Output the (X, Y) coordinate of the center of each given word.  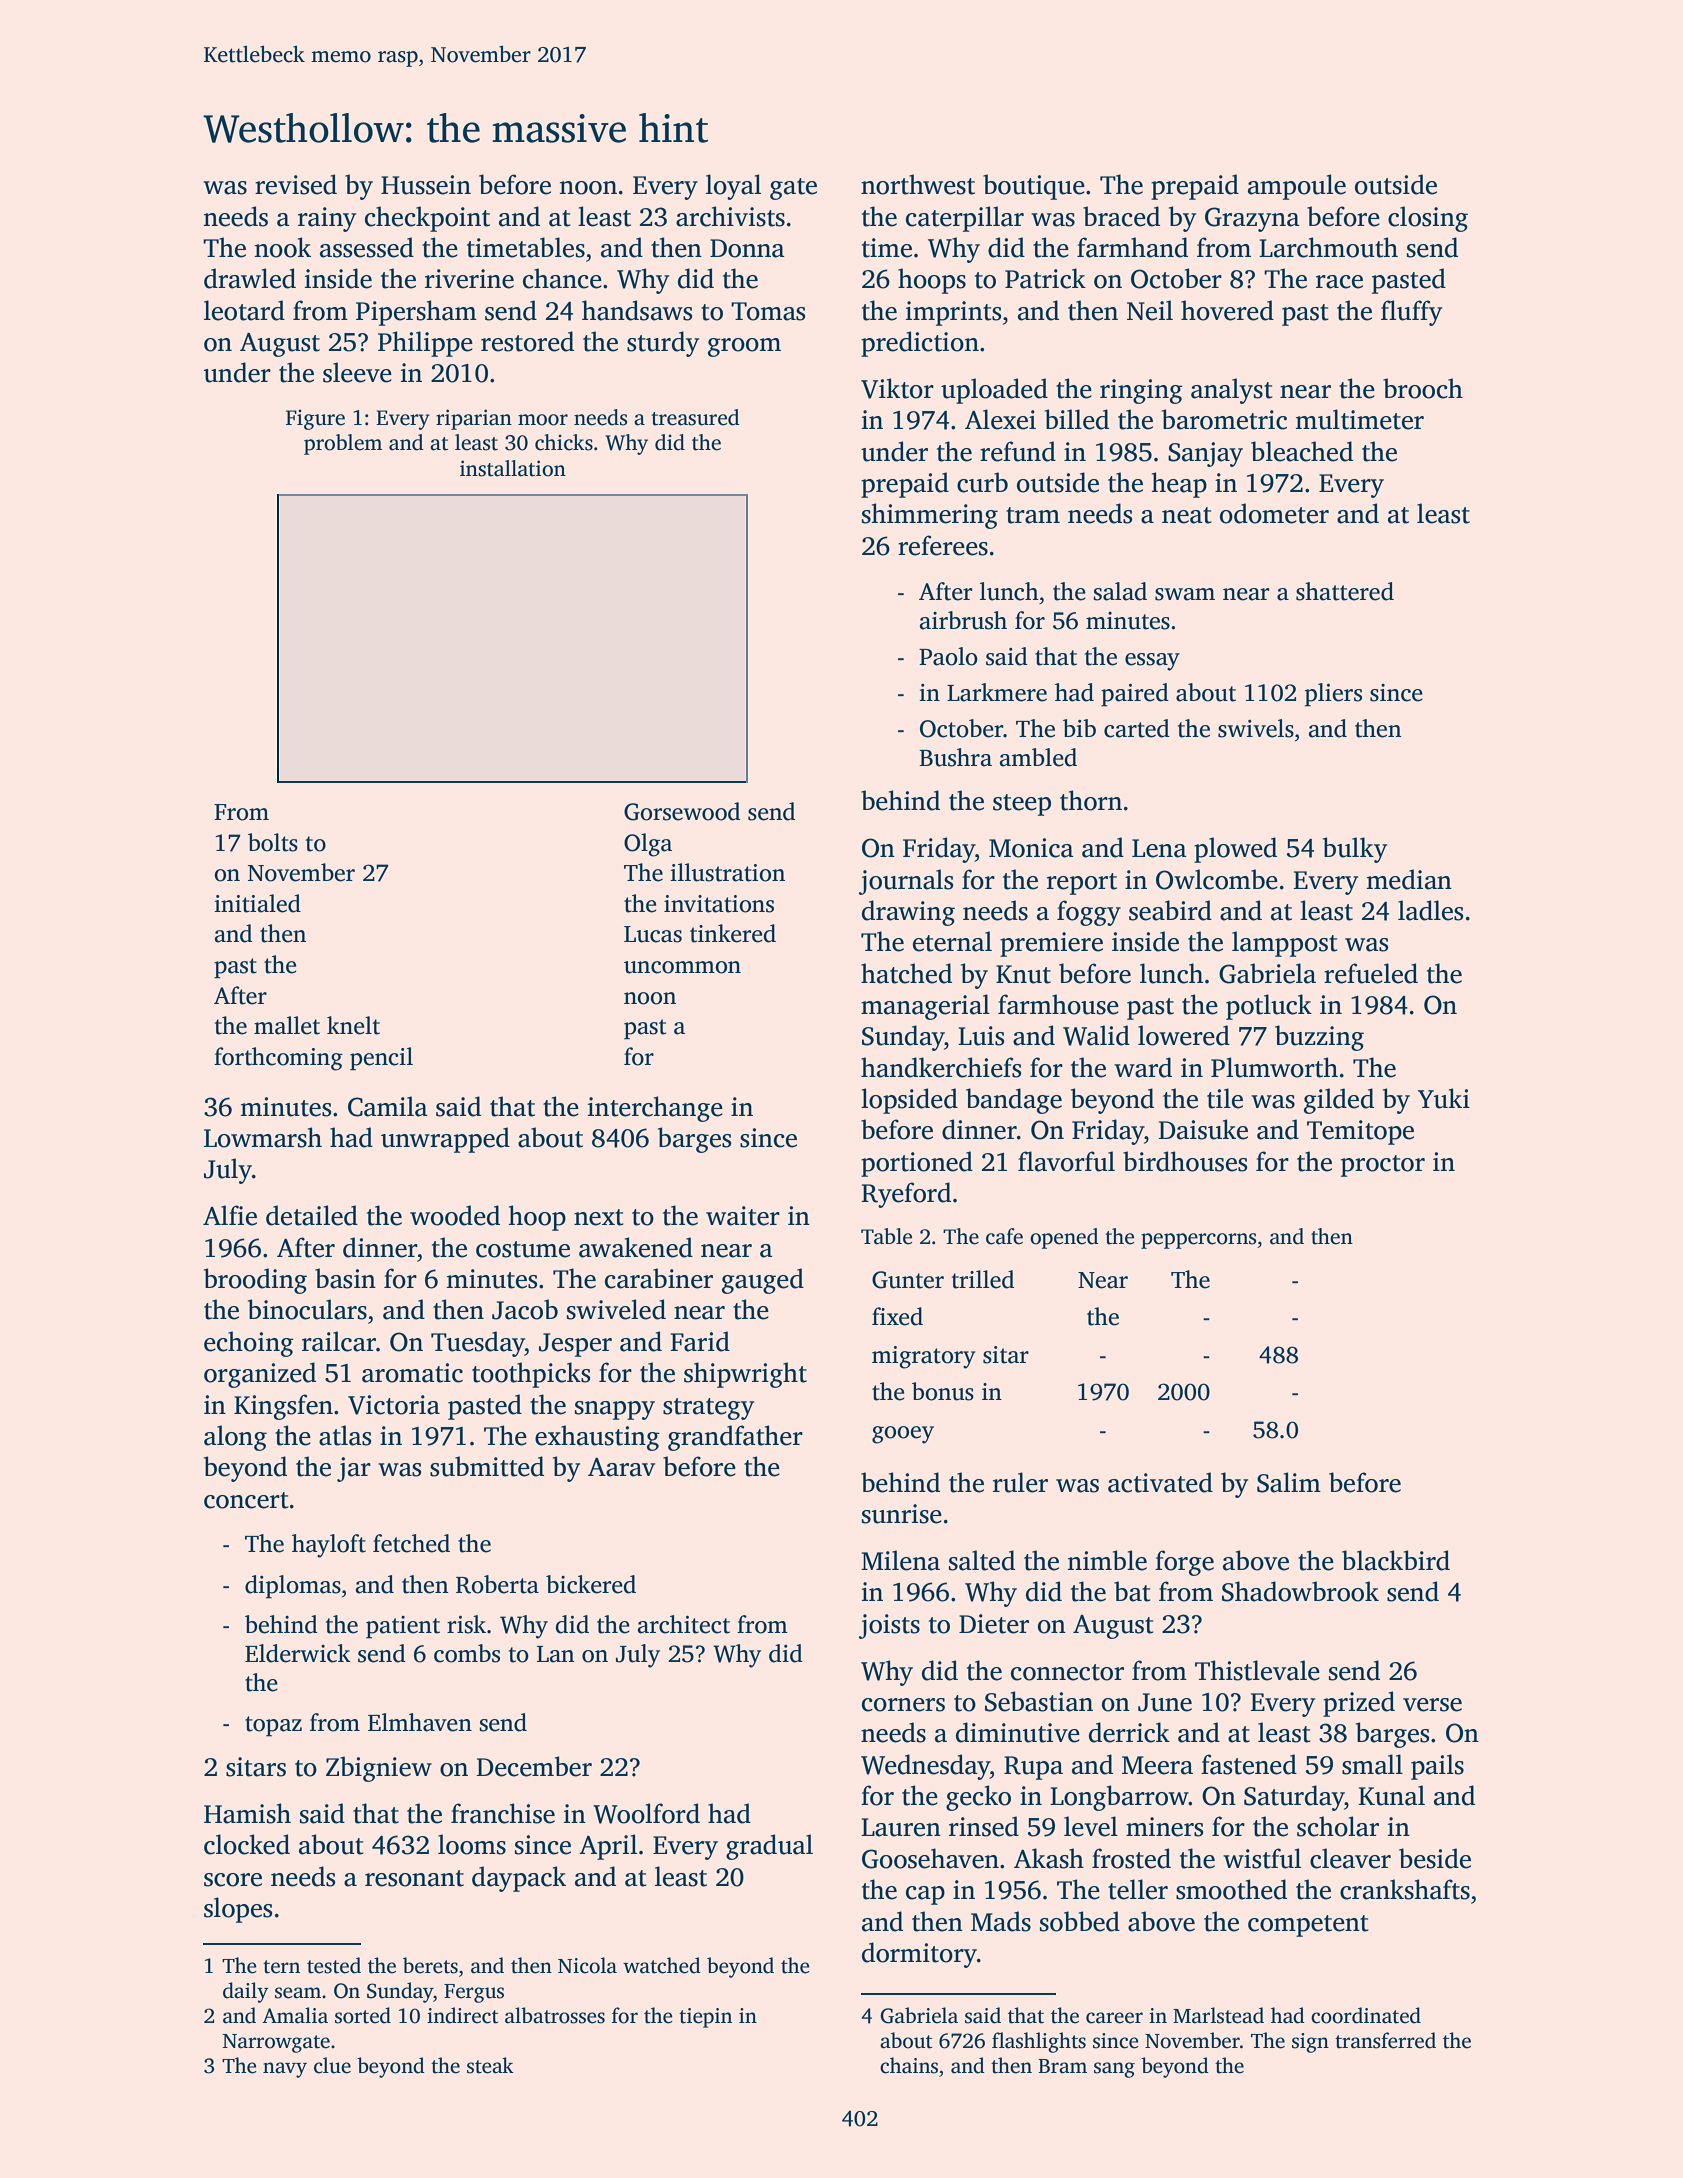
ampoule (1297, 187)
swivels (1256, 728)
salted (982, 1560)
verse (1432, 1705)
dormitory (919, 1955)
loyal (733, 187)
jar (354, 1469)
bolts (273, 842)
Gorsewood (682, 811)
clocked (247, 1844)
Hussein (426, 185)
